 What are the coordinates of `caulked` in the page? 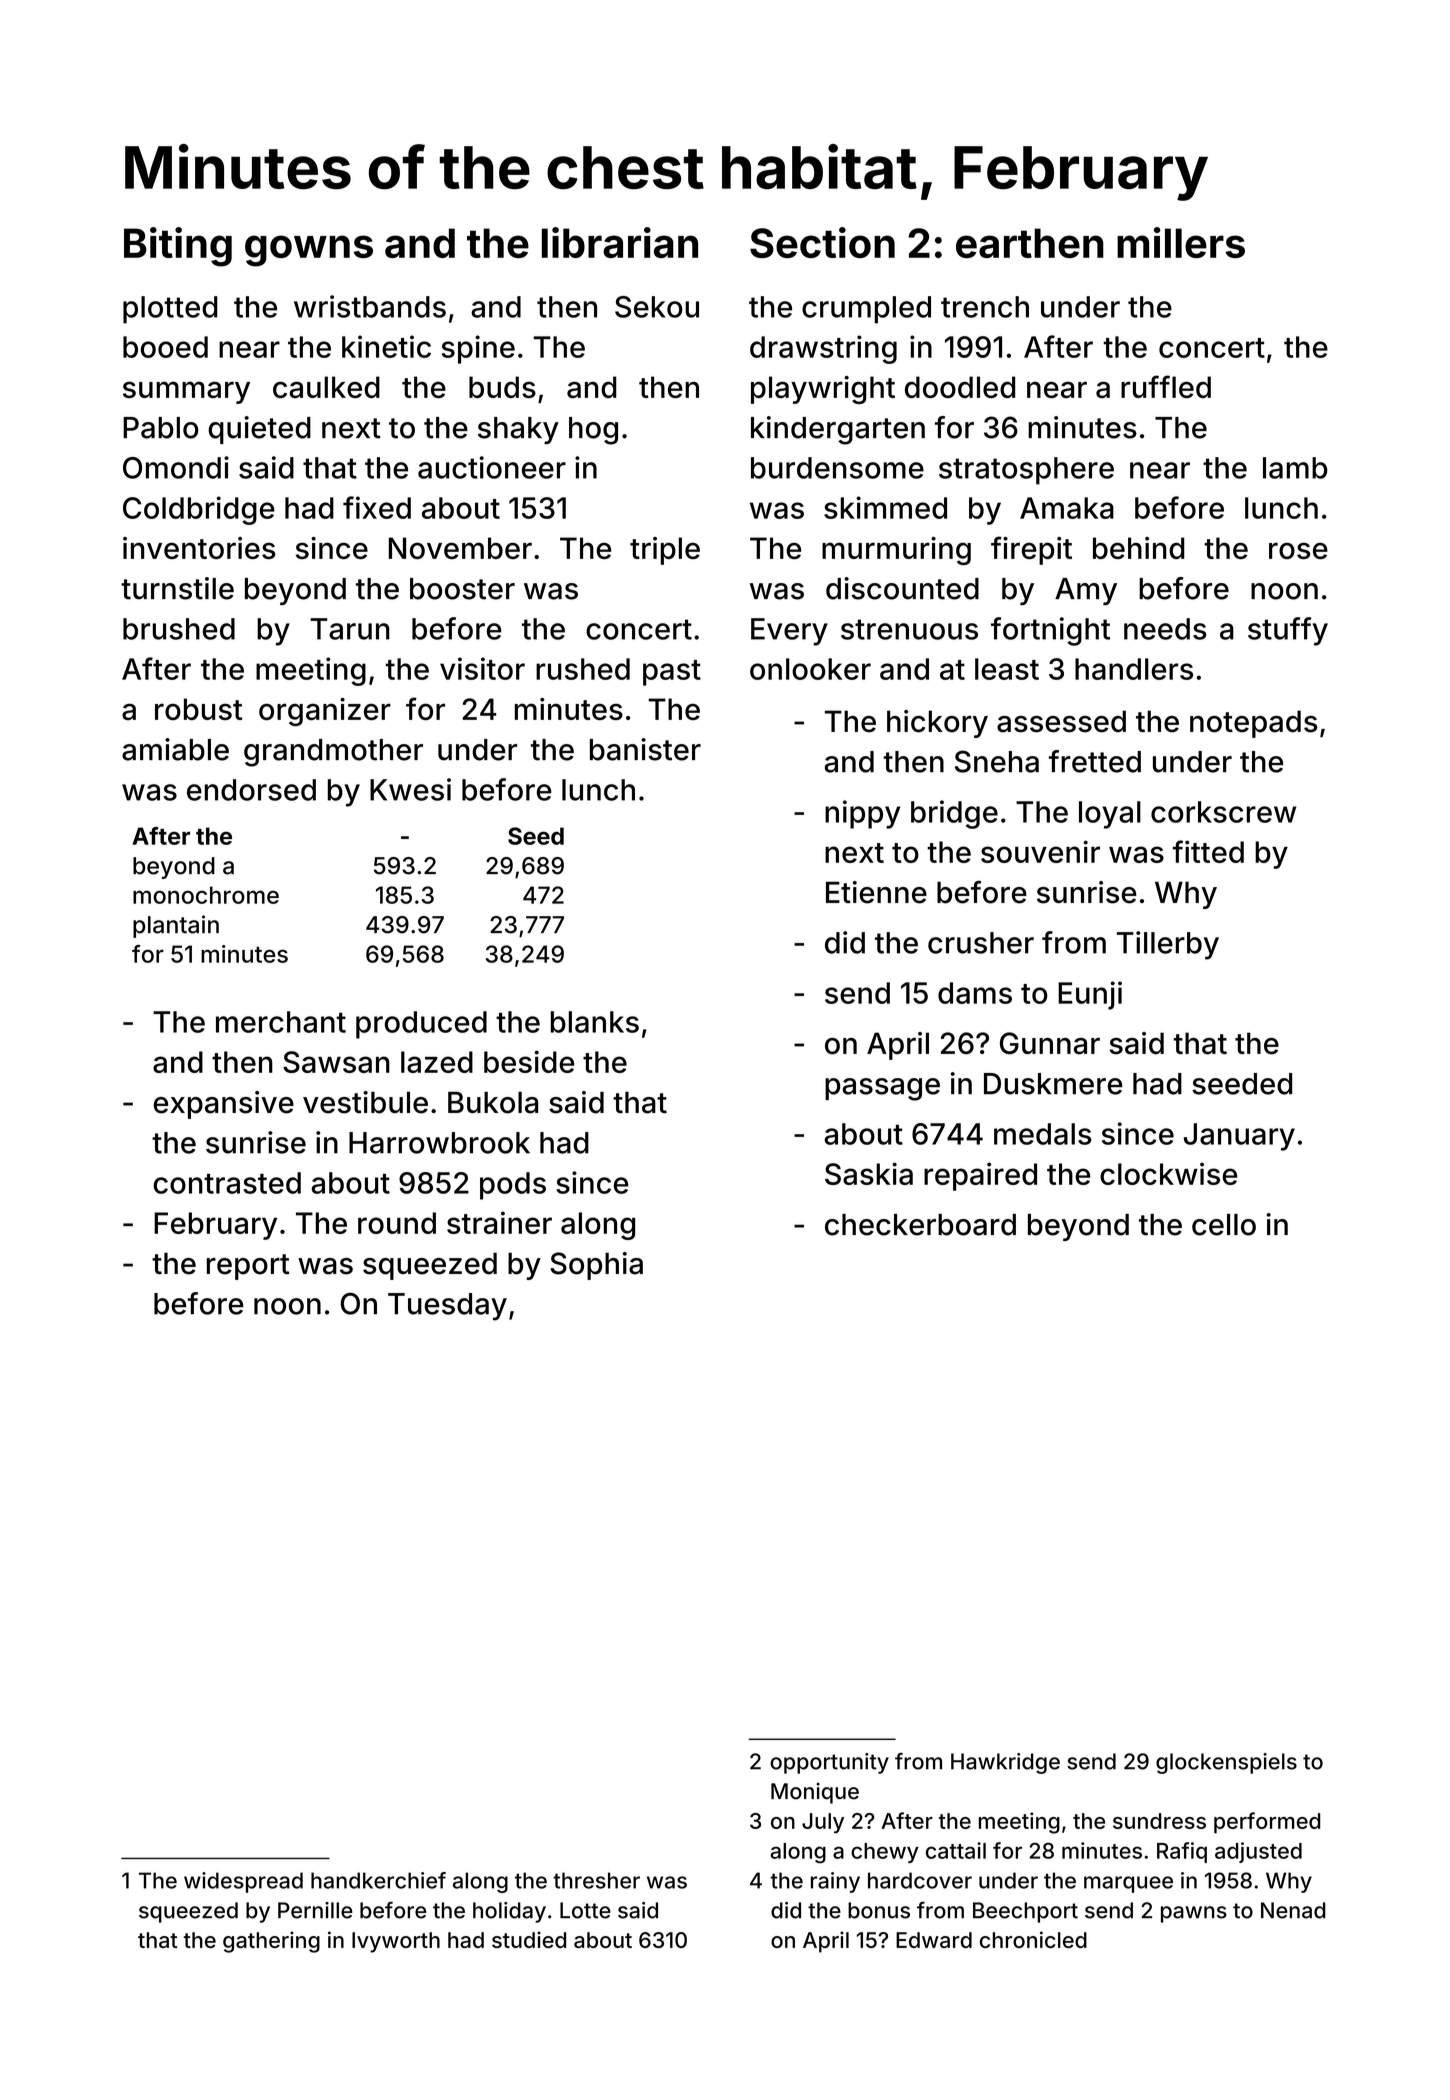 It's located at (326, 387).
